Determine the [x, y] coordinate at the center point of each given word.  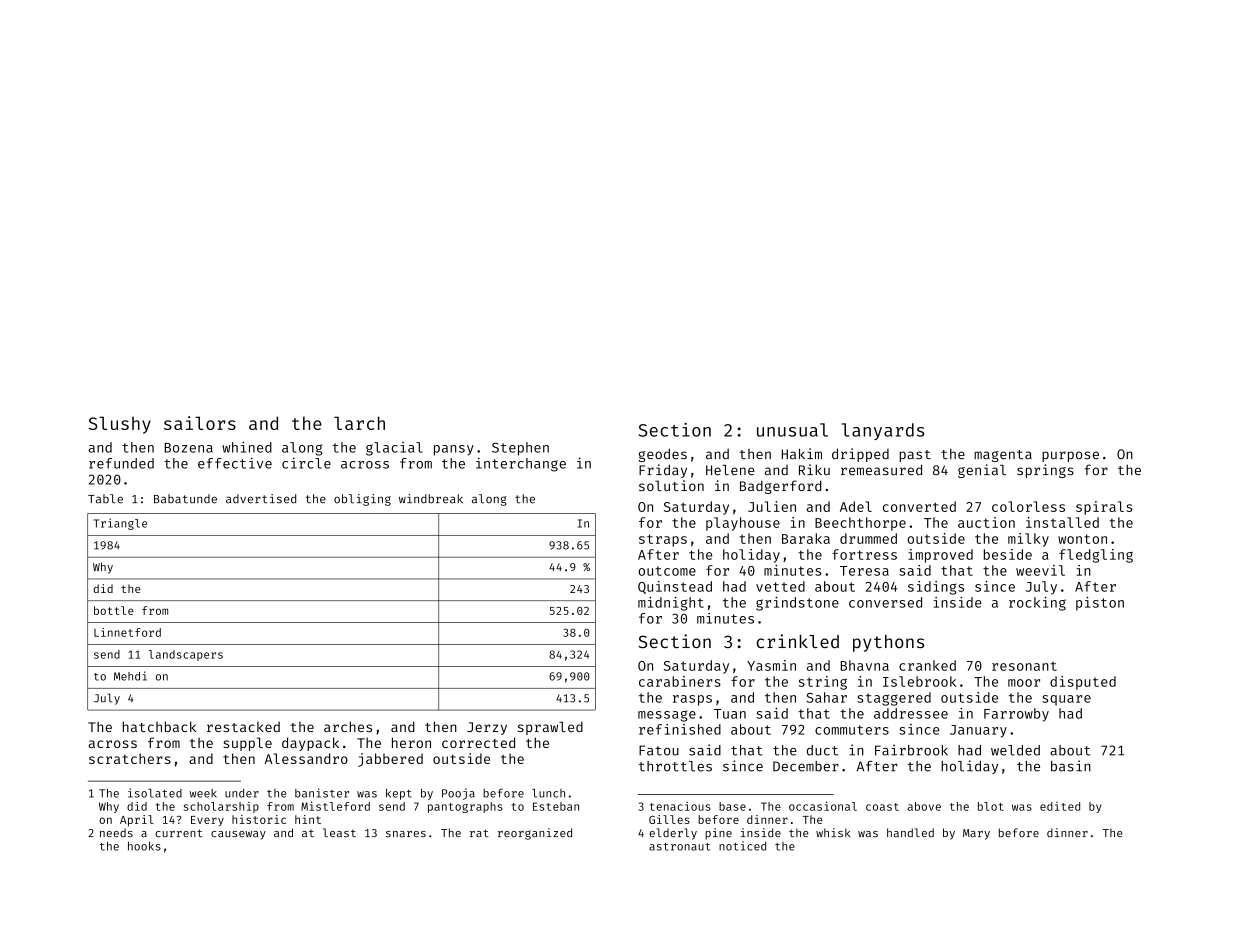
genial [982, 471]
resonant [1024, 666]
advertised [261, 499]
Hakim [802, 454]
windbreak [431, 499]
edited [1060, 806]
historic [259, 819]
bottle [114, 610]
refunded [121, 463]
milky [1028, 540]
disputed [1083, 683]
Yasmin [771, 665]
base [732, 806]
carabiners [680, 681]
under [242, 793]
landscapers [186, 655]
